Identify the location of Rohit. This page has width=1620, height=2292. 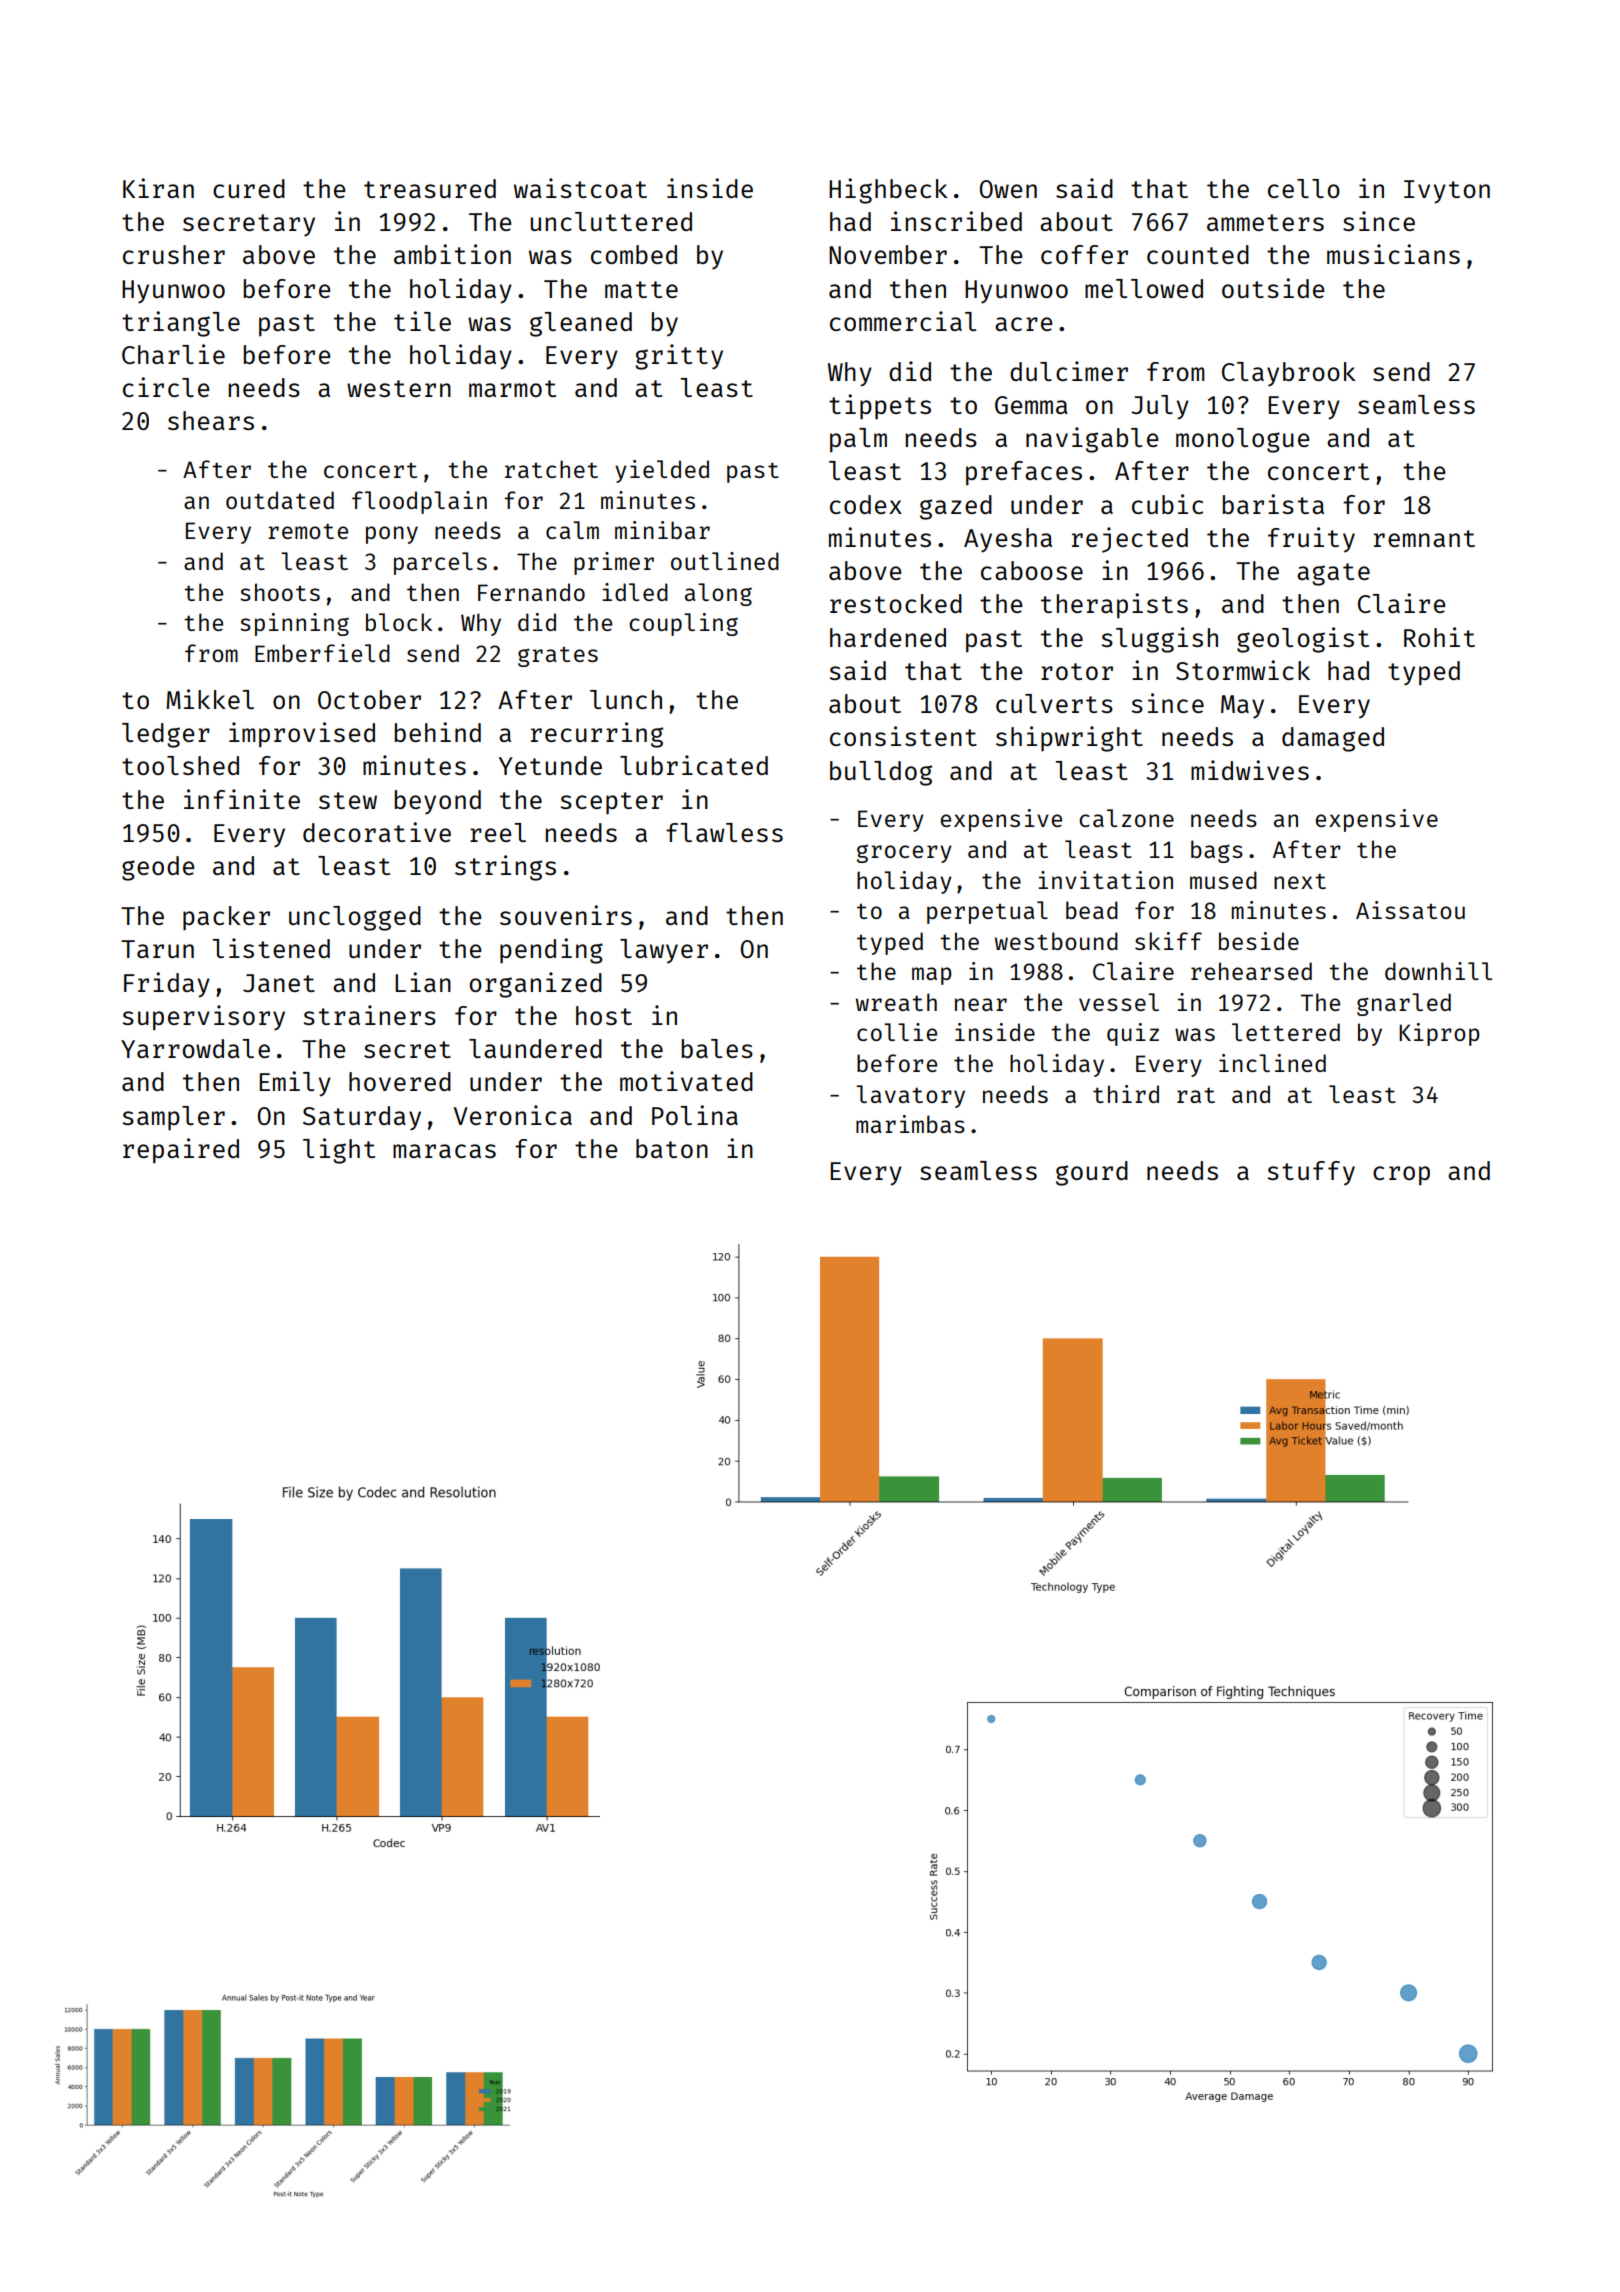
(1439, 637).
